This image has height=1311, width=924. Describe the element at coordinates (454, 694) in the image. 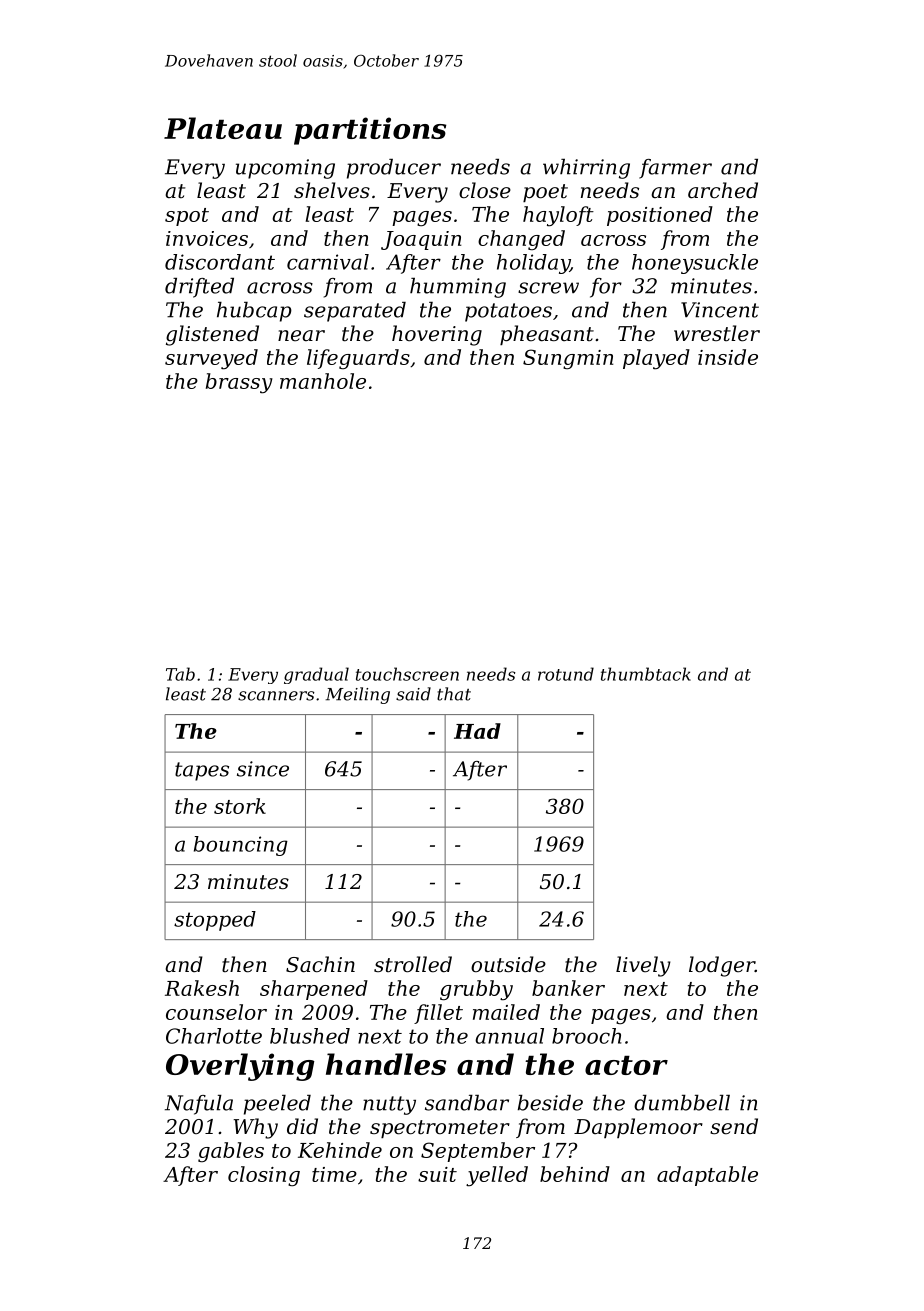

I see `that` at that location.
